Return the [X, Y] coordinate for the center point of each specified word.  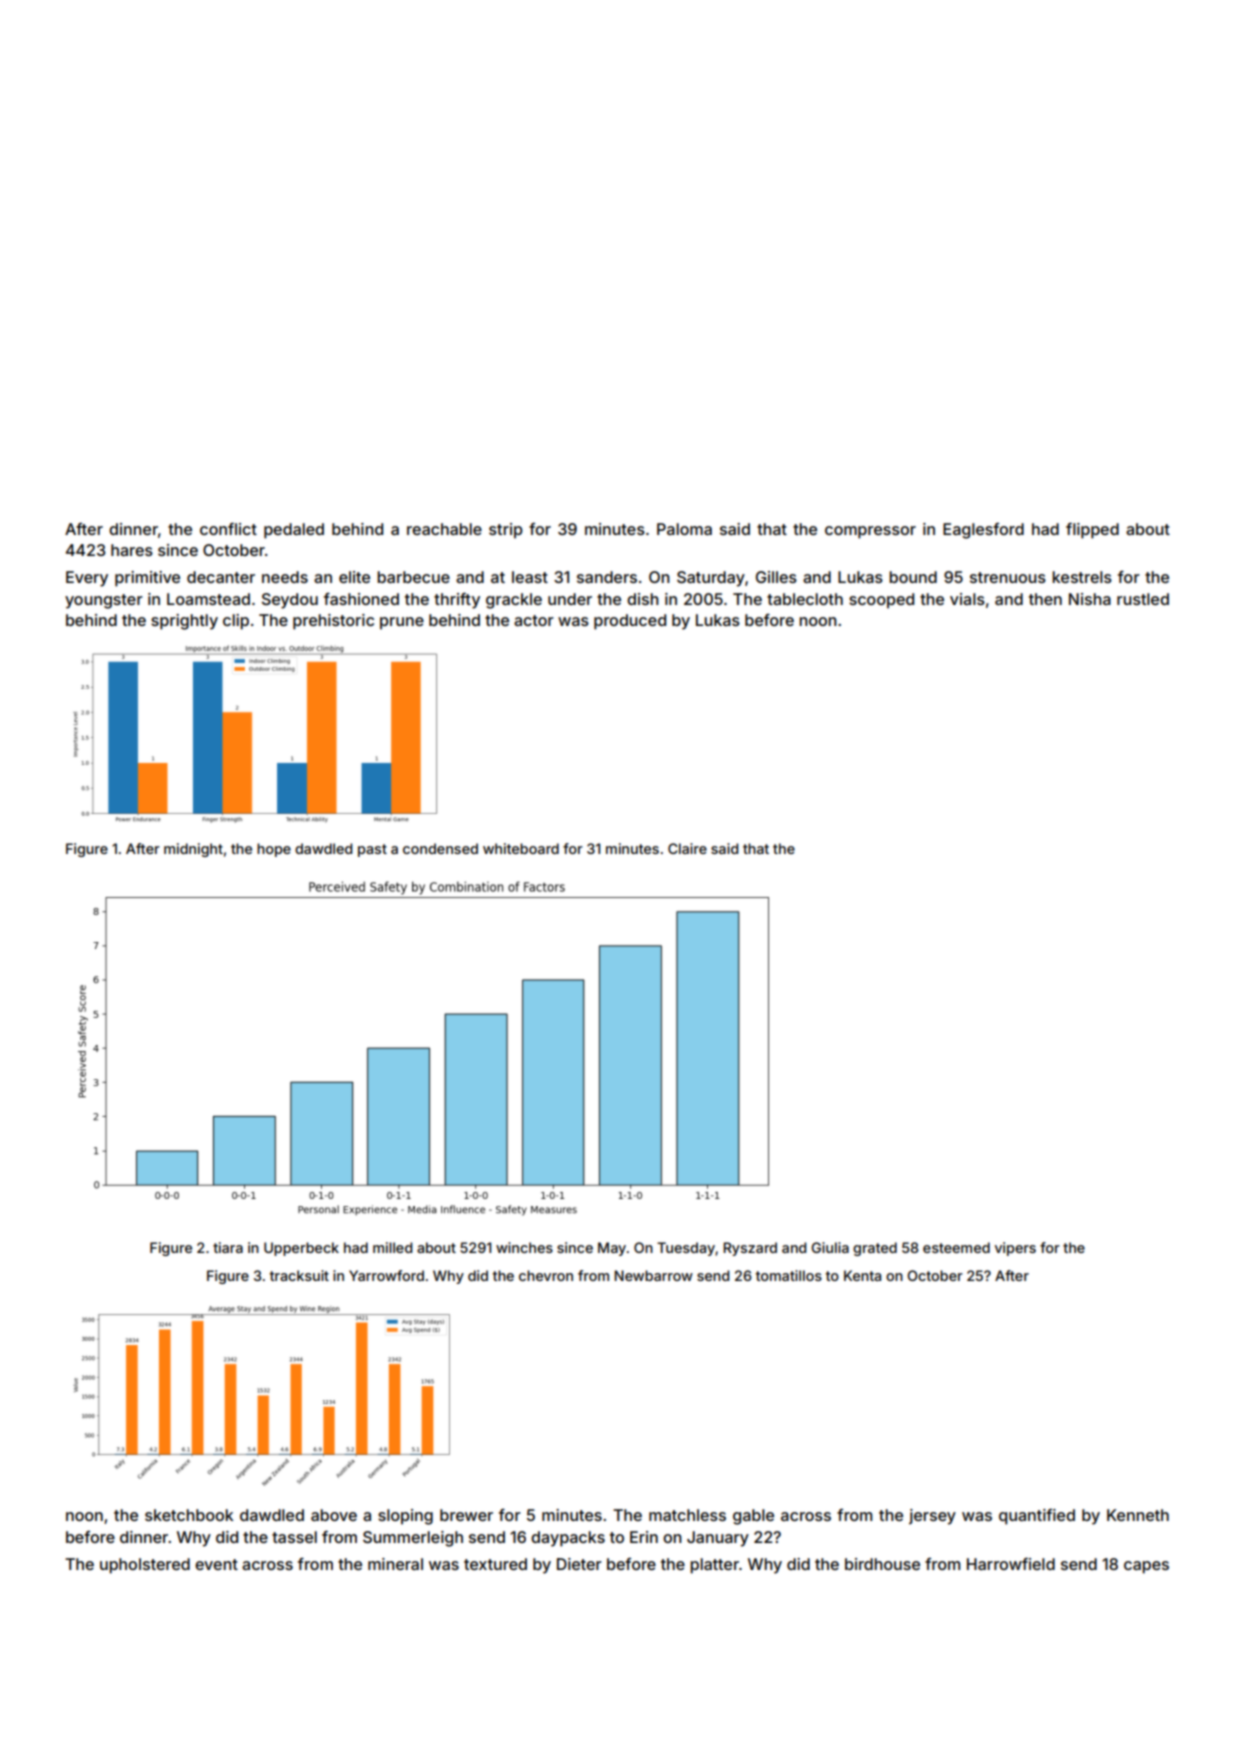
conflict [228, 529]
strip [506, 531]
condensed [440, 848]
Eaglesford [983, 531]
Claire [687, 848]
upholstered [145, 1566]
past [372, 850]
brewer [466, 1515]
